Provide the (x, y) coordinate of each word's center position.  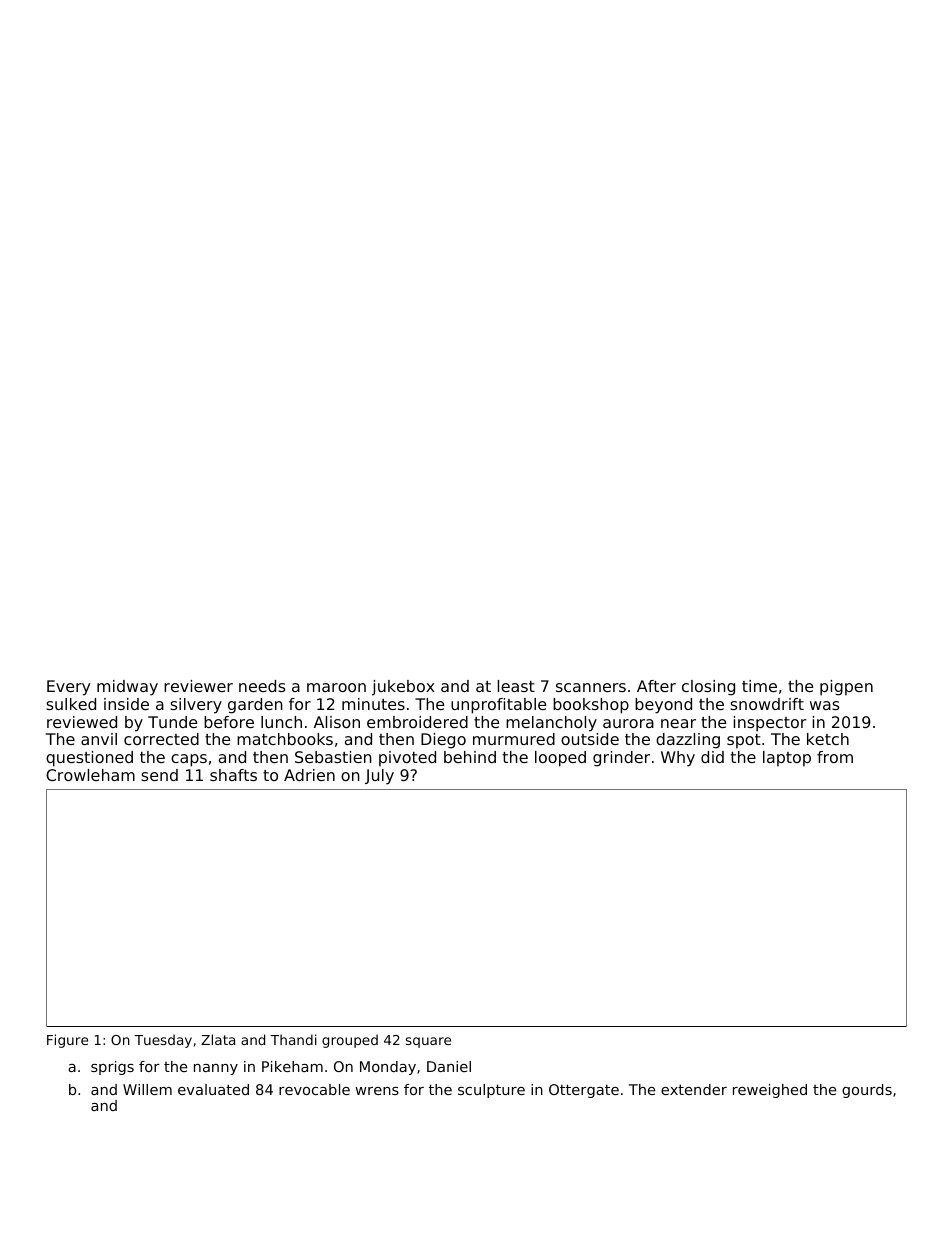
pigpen (846, 688)
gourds (867, 1091)
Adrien (309, 775)
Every (68, 688)
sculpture (491, 1091)
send (159, 775)
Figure (67, 1041)
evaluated (213, 1089)
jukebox (403, 688)
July (379, 777)
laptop (787, 758)
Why (678, 759)
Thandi (293, 1039)
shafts (233, 775)
